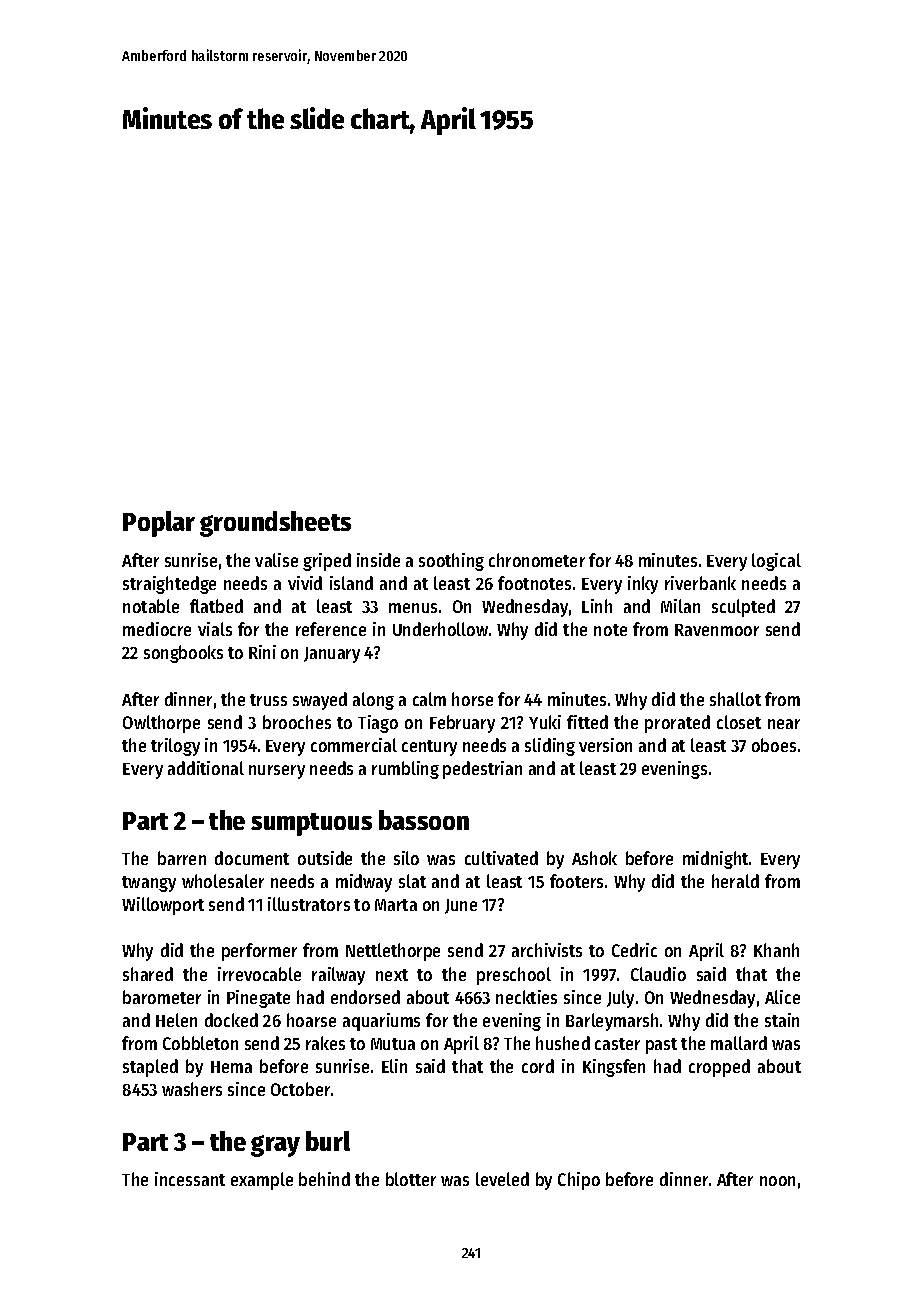  What do you see at coordinates (545, 722) in the screenshot?
I see `Yuki` at bounding box center [545, 722].
